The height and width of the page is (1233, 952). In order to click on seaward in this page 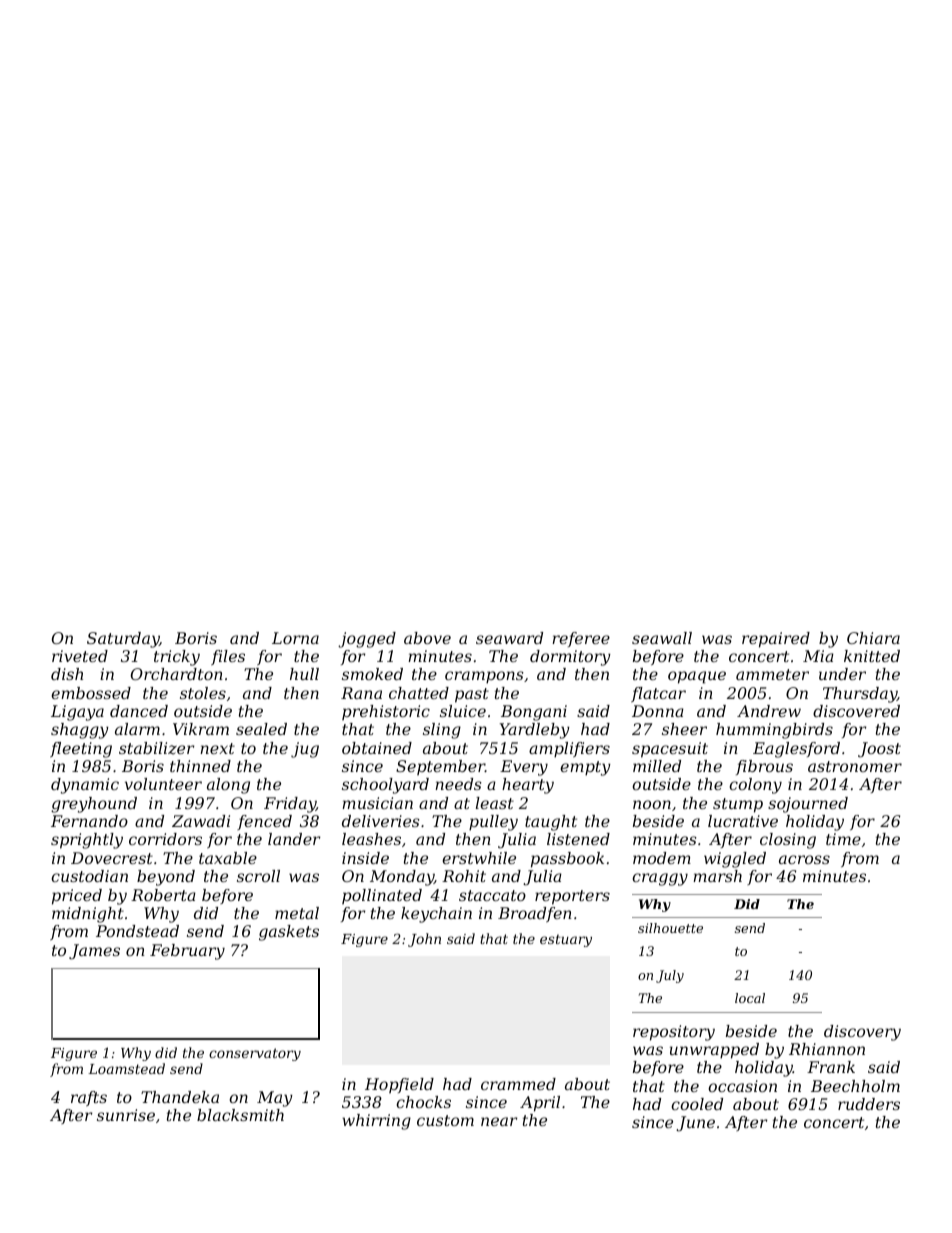, I will do `click(509, 638)`.
